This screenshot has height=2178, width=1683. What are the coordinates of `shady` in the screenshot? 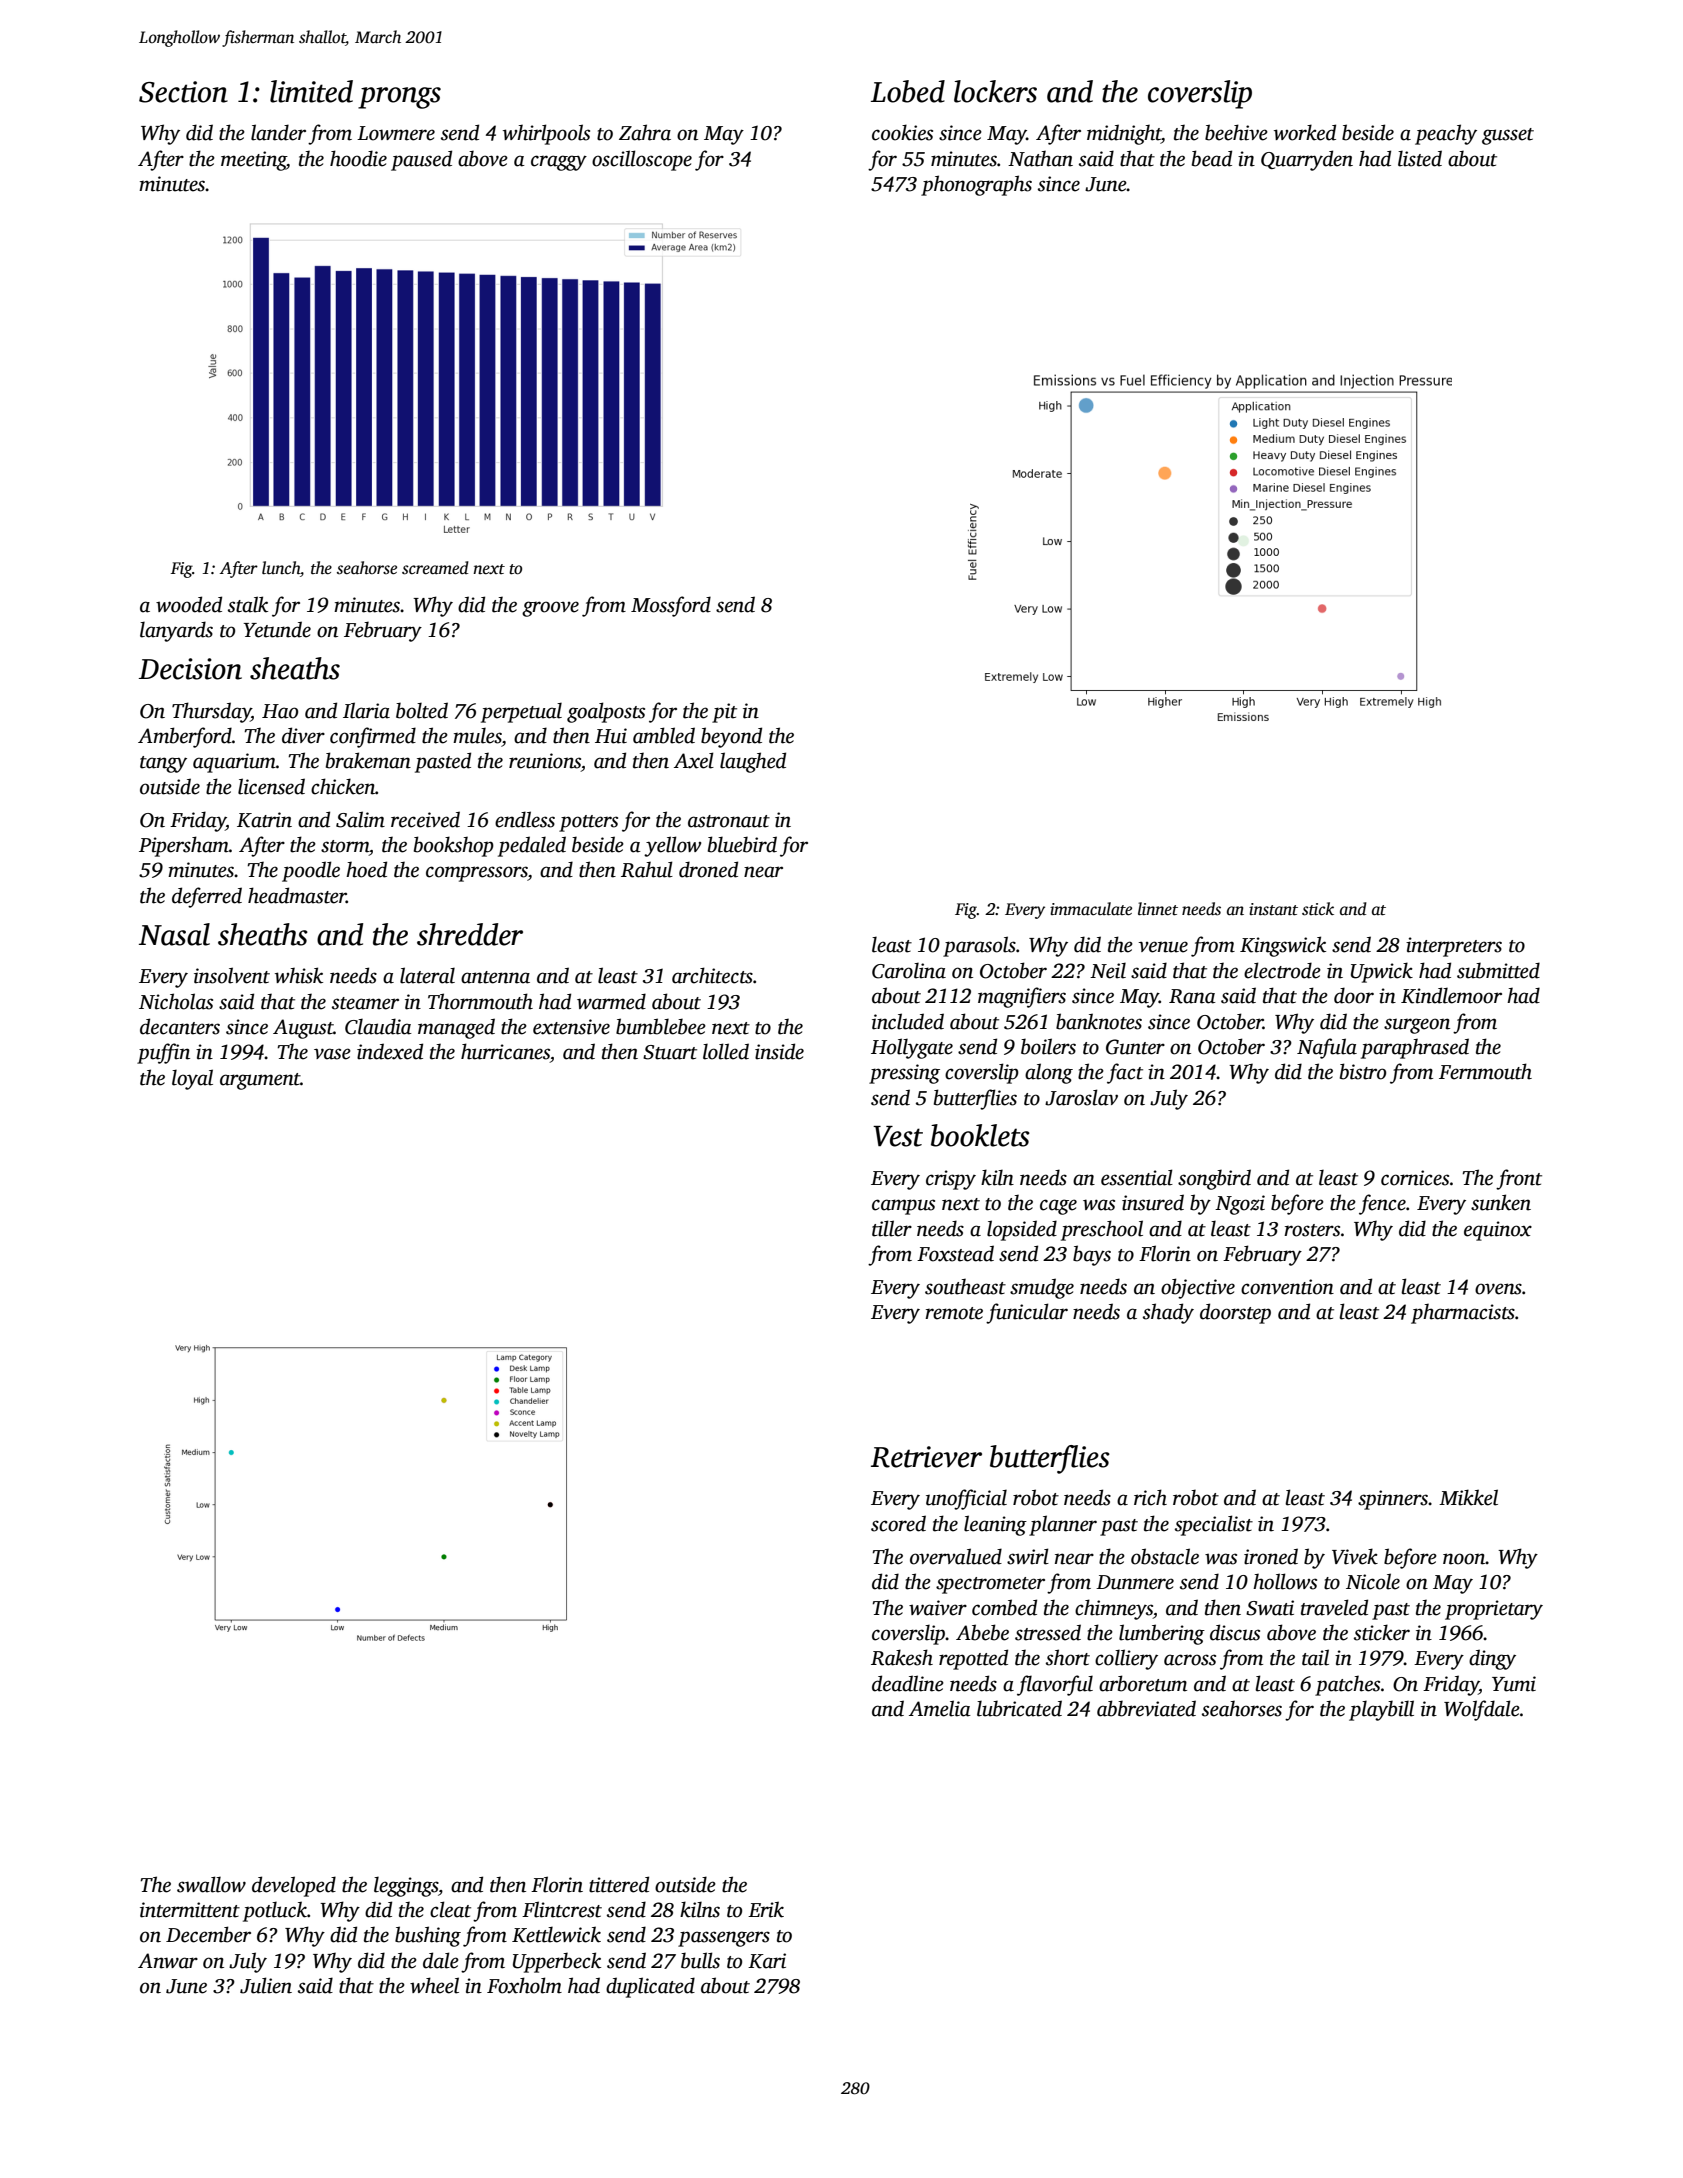 It's located at (1168, 1313).
